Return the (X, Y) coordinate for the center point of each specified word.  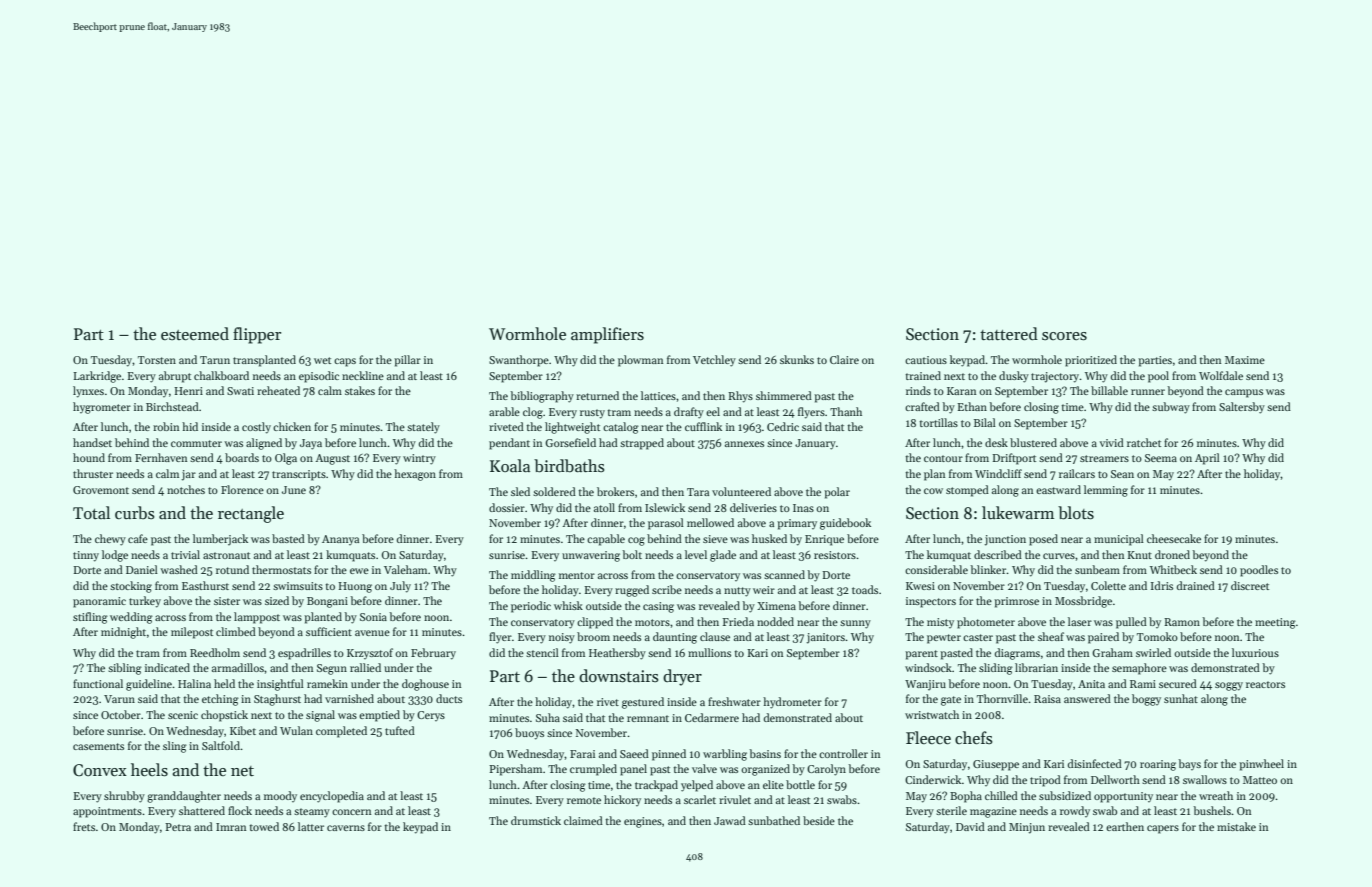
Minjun (1027, 828)
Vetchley (714, 361)
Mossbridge (1083, 602)
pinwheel (1261, 765)
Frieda (738, 621)
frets (84, 826)
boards (242, 457)
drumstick (536, 820)
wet (322, 360)
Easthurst (205, 585)
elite (773, 784)
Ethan (972, 406)
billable (1109, 390)
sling (175, 747)
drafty (689, 413)
